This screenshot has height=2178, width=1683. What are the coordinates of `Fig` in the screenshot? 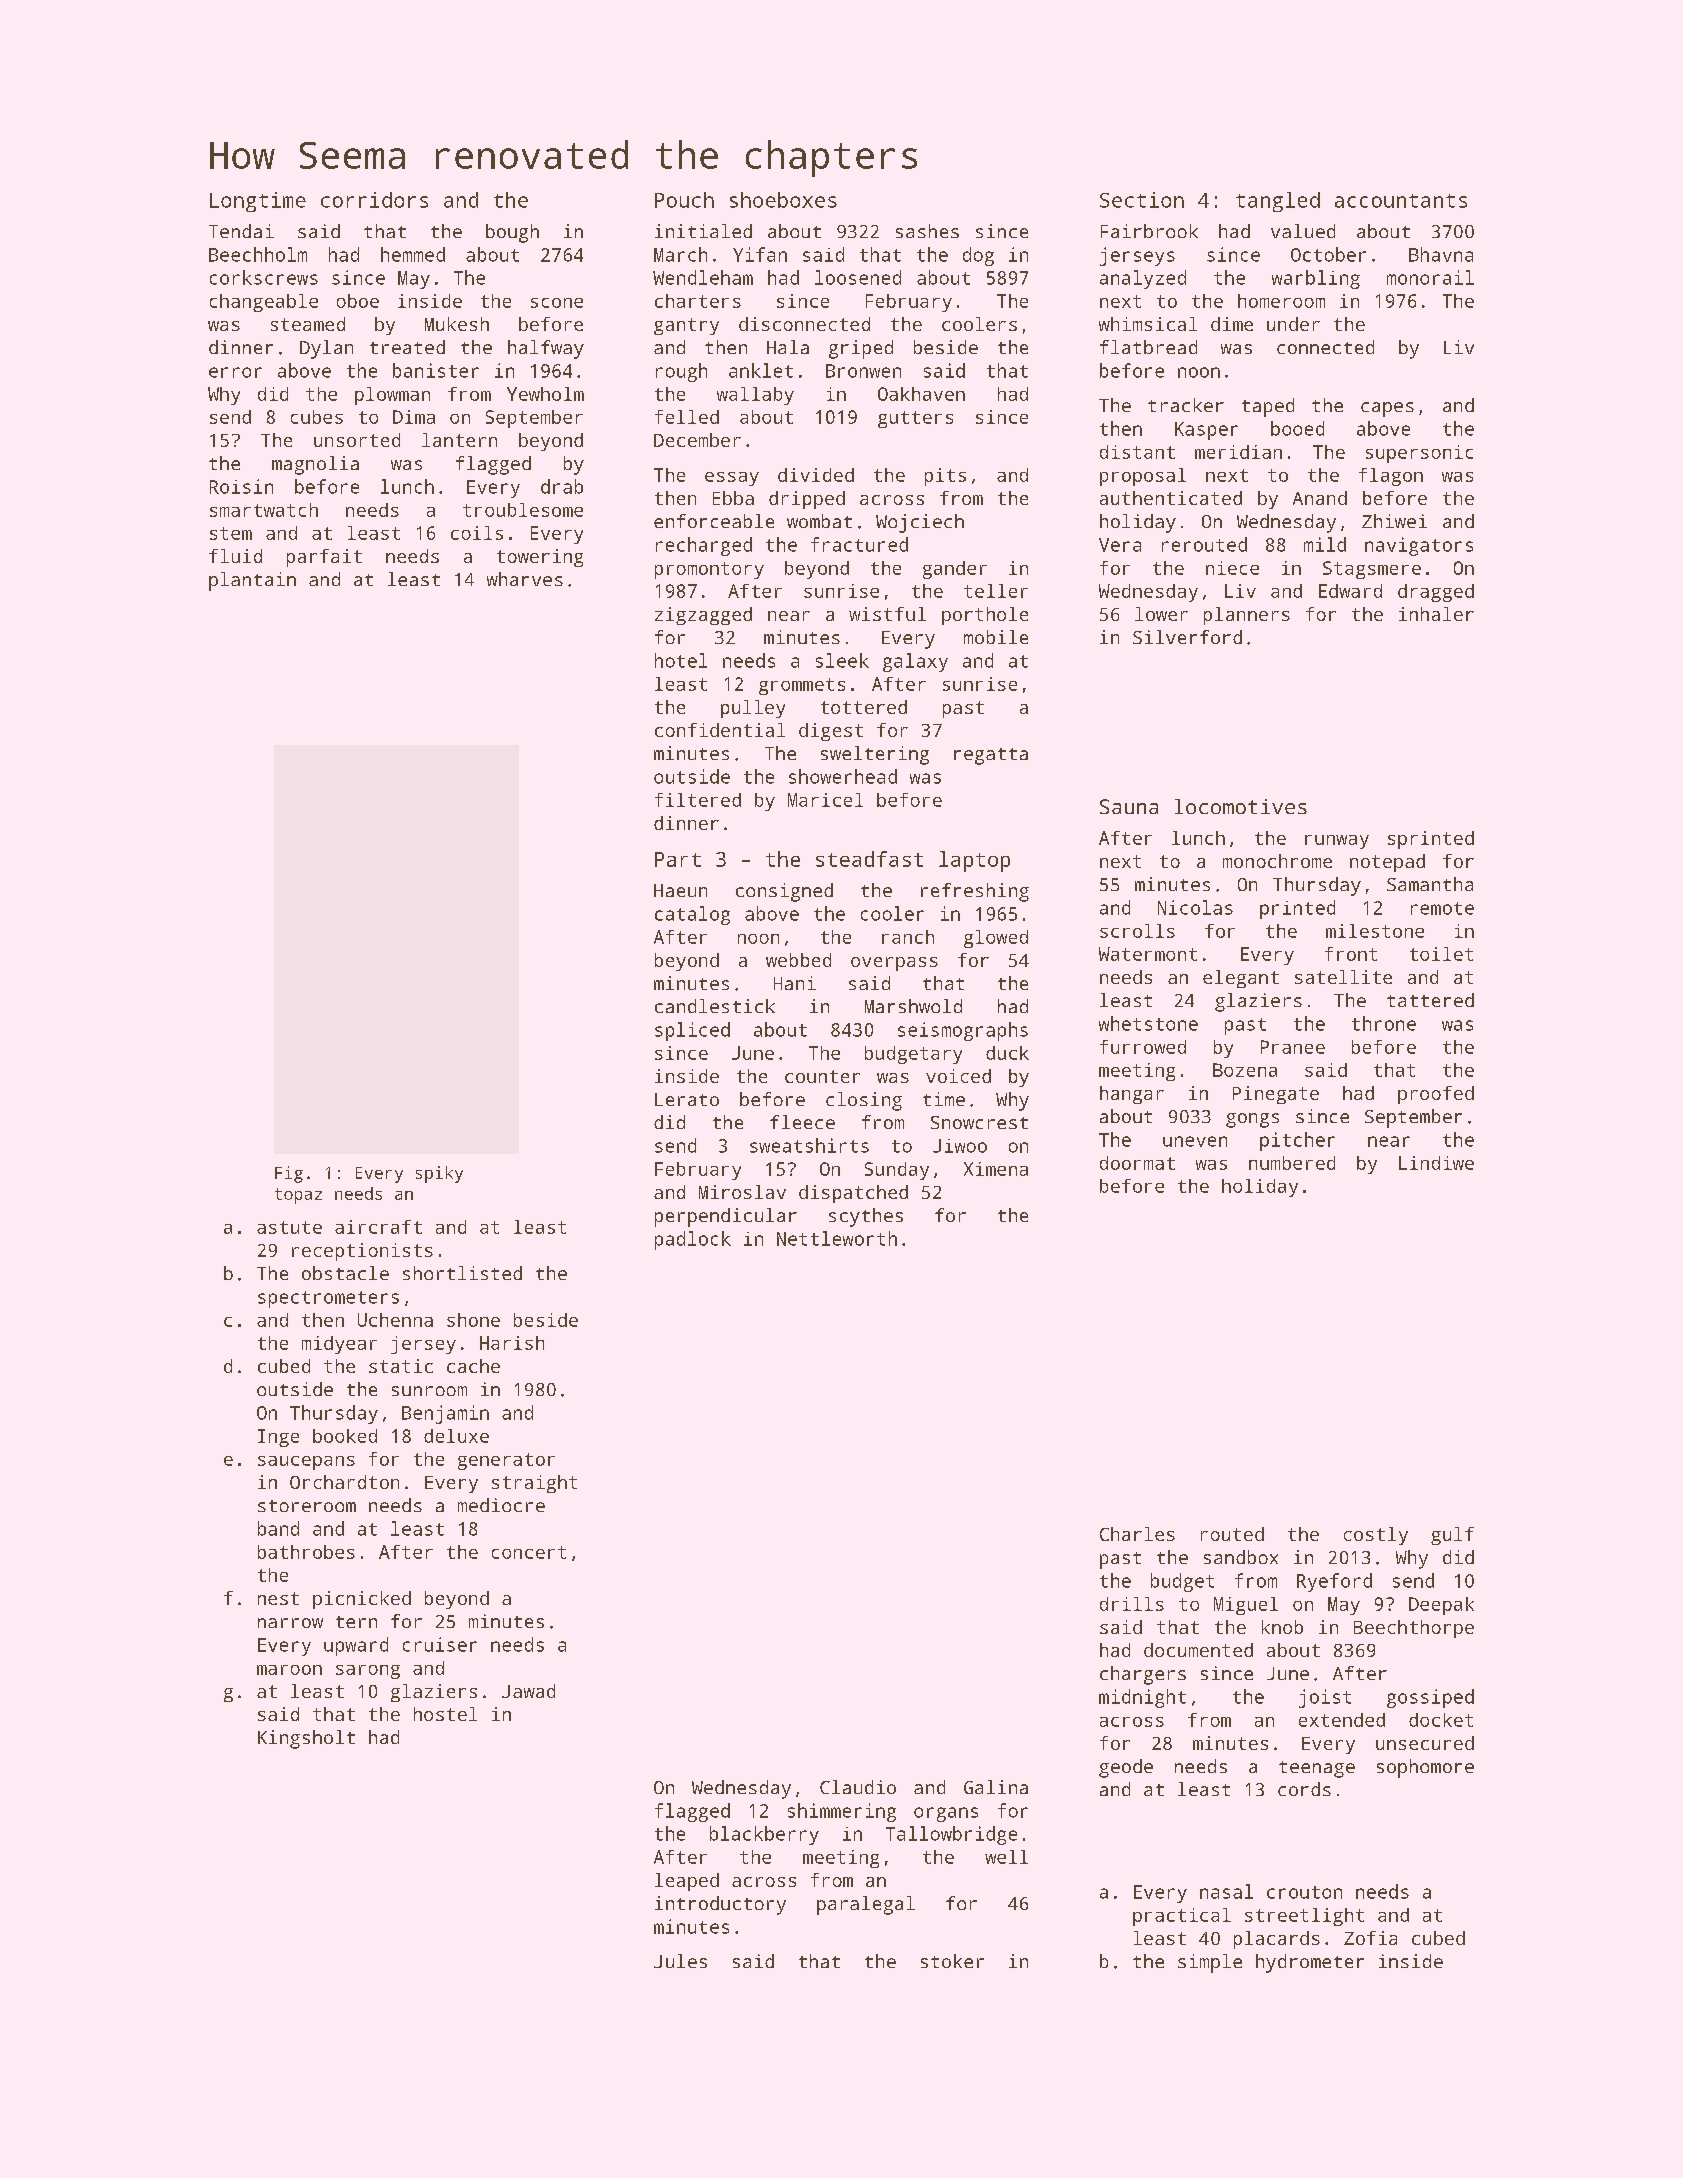 It's located at (289, 1174).
